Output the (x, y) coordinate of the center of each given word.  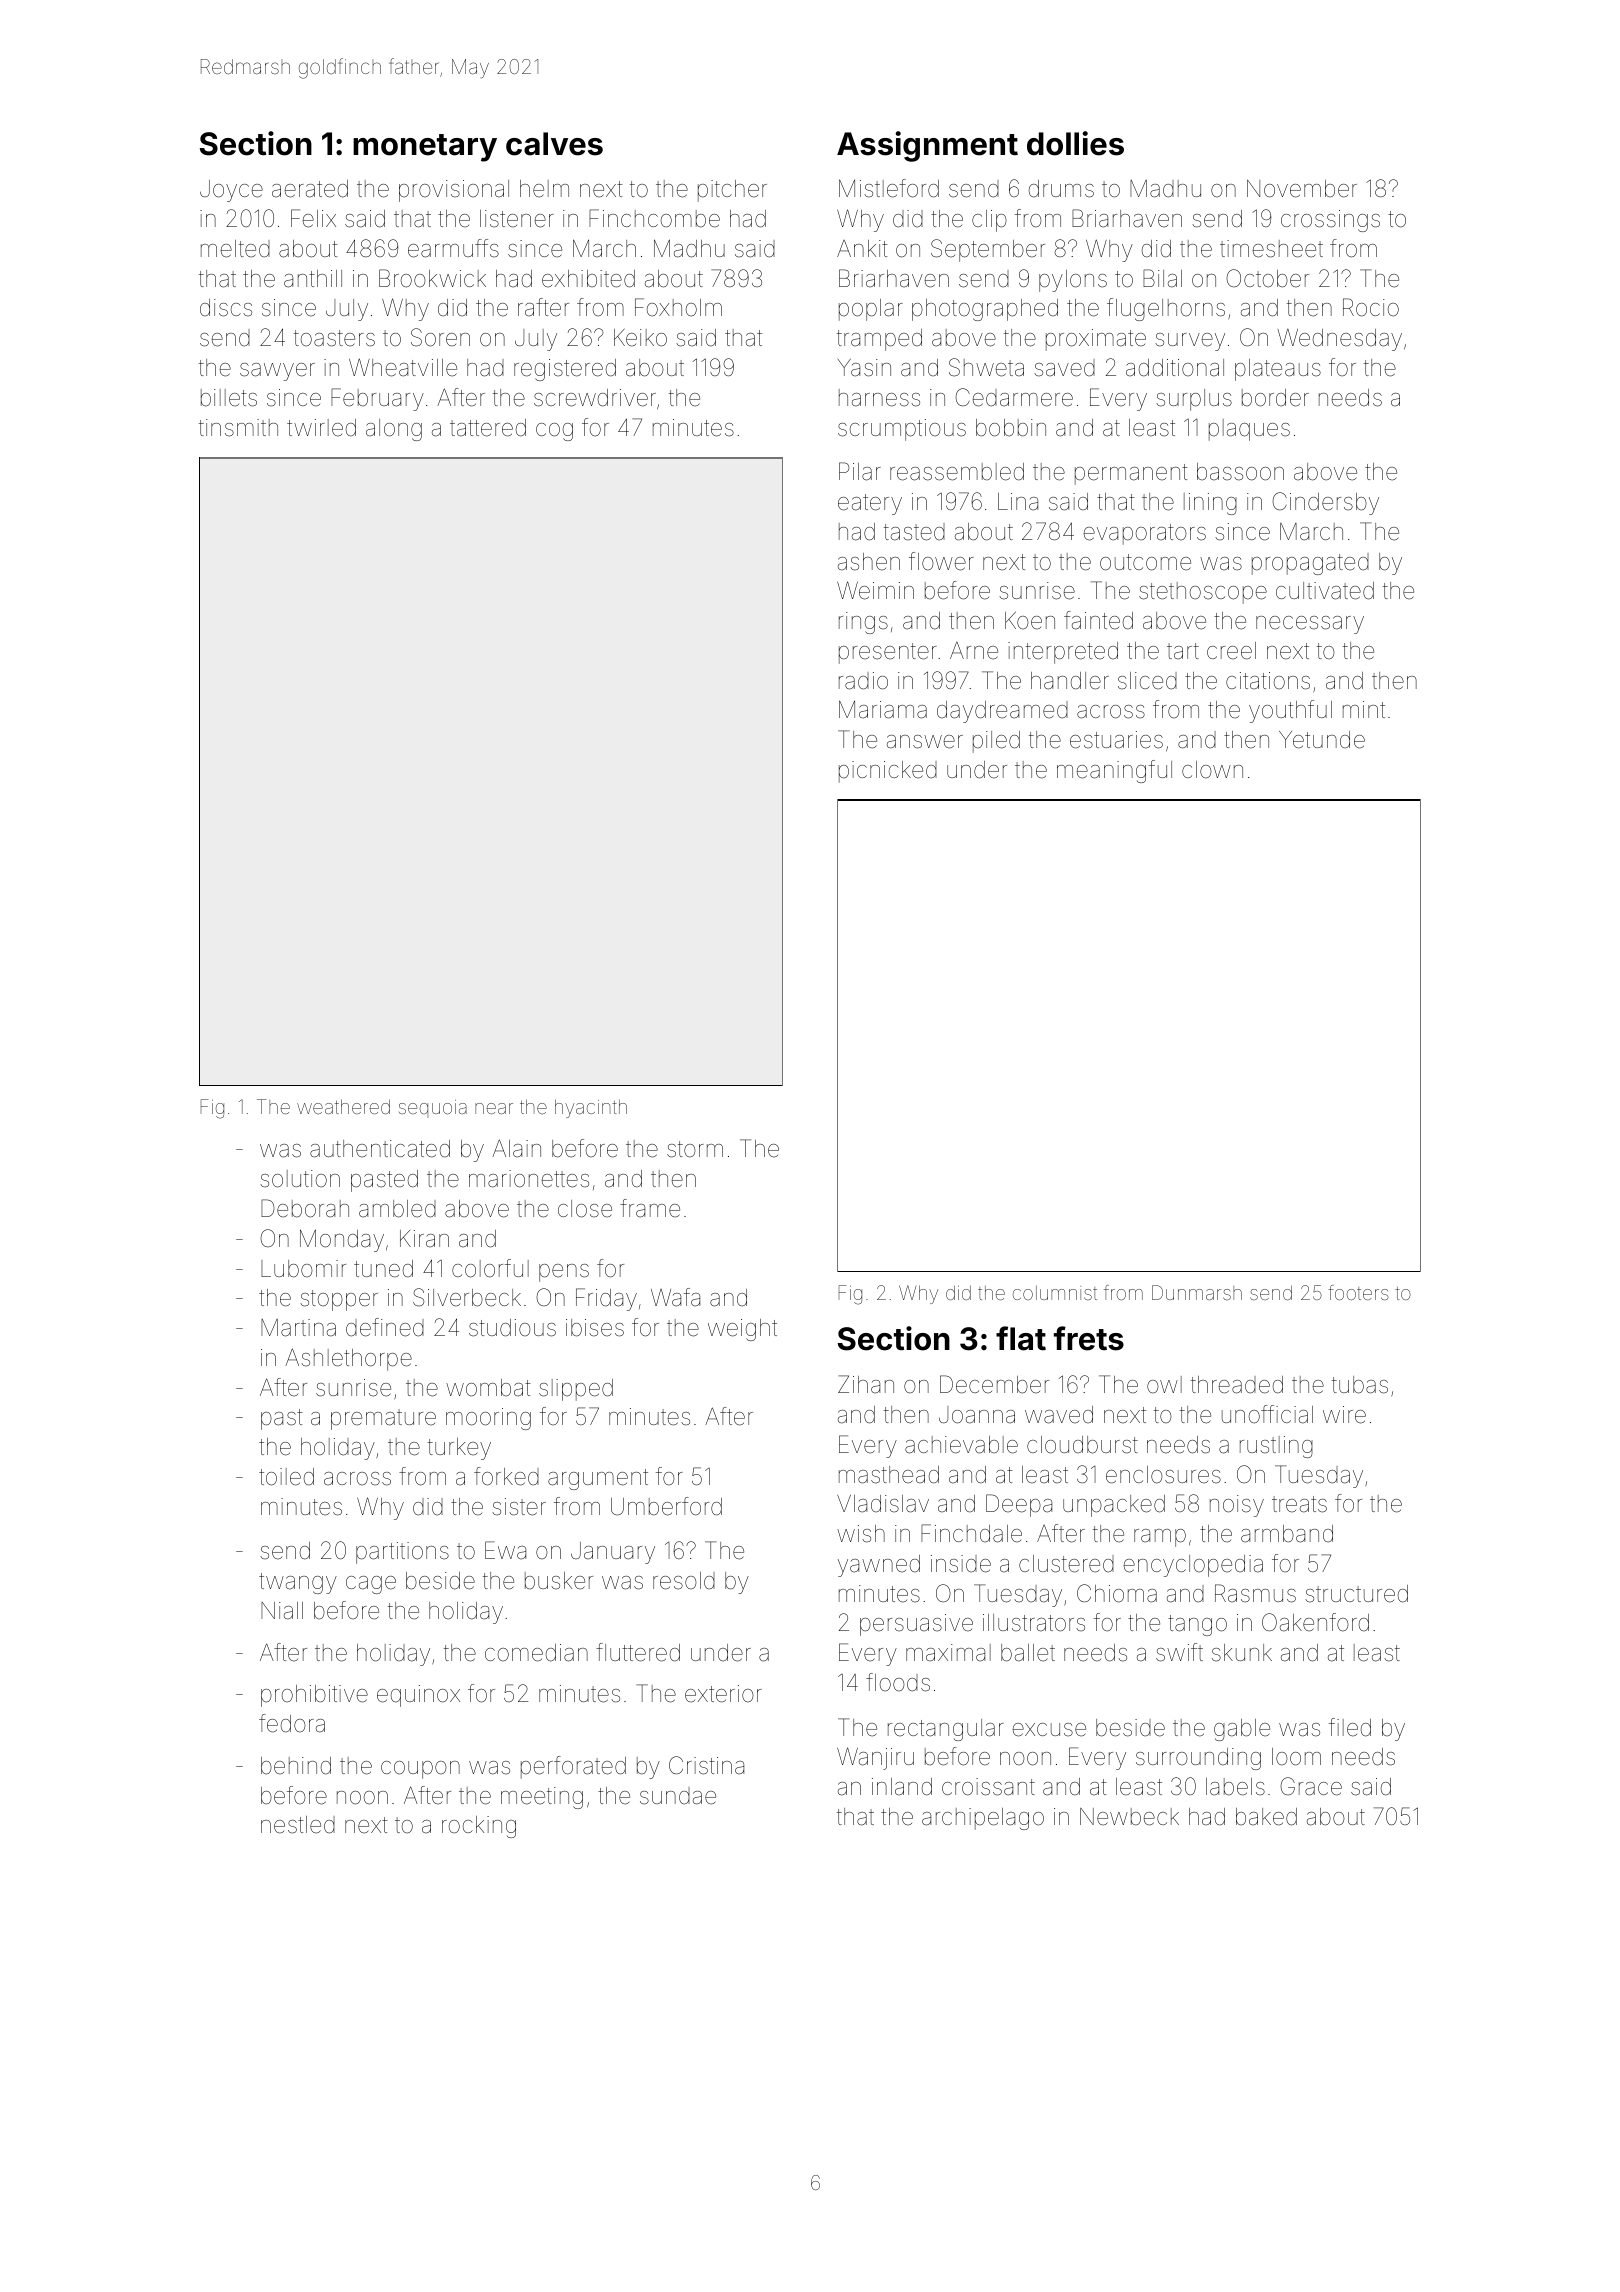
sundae (678, 1796)
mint (1364, 709)
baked (1266, 1817)
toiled (286, 1477)
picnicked (888, 772)
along (394, 430)
